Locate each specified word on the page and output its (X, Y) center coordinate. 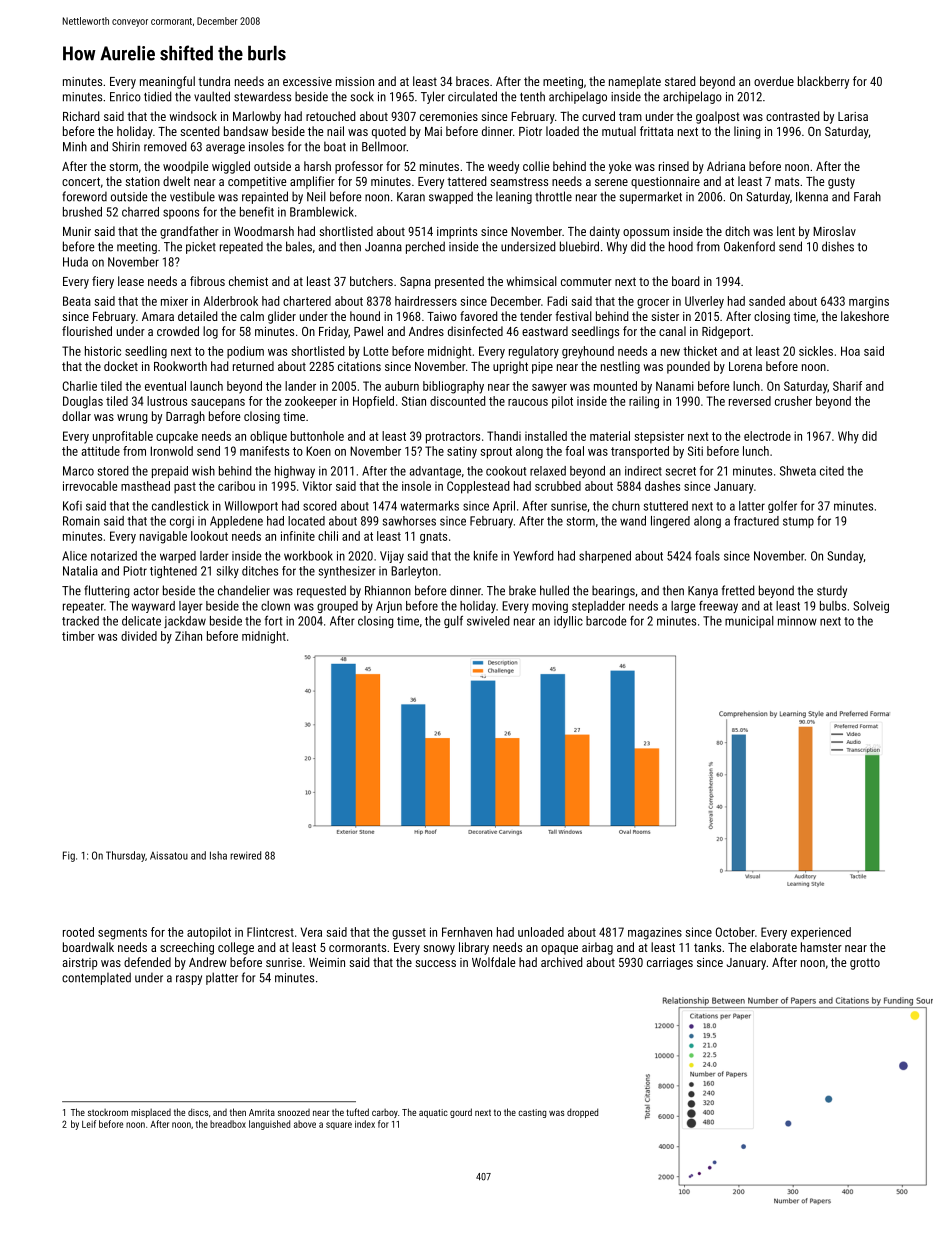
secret (681, 471)
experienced (821, 933)
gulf (453, 622)
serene (611, 182)
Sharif (847, 386)
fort (273, 621)
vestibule (192, 196)
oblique (268, 437)
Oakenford (749, 246)
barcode (606, 621)
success (435, 963)
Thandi (504, 436)
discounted (457, 401)
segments (122, 934)
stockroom (108, 1112)
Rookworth (180, 366)
